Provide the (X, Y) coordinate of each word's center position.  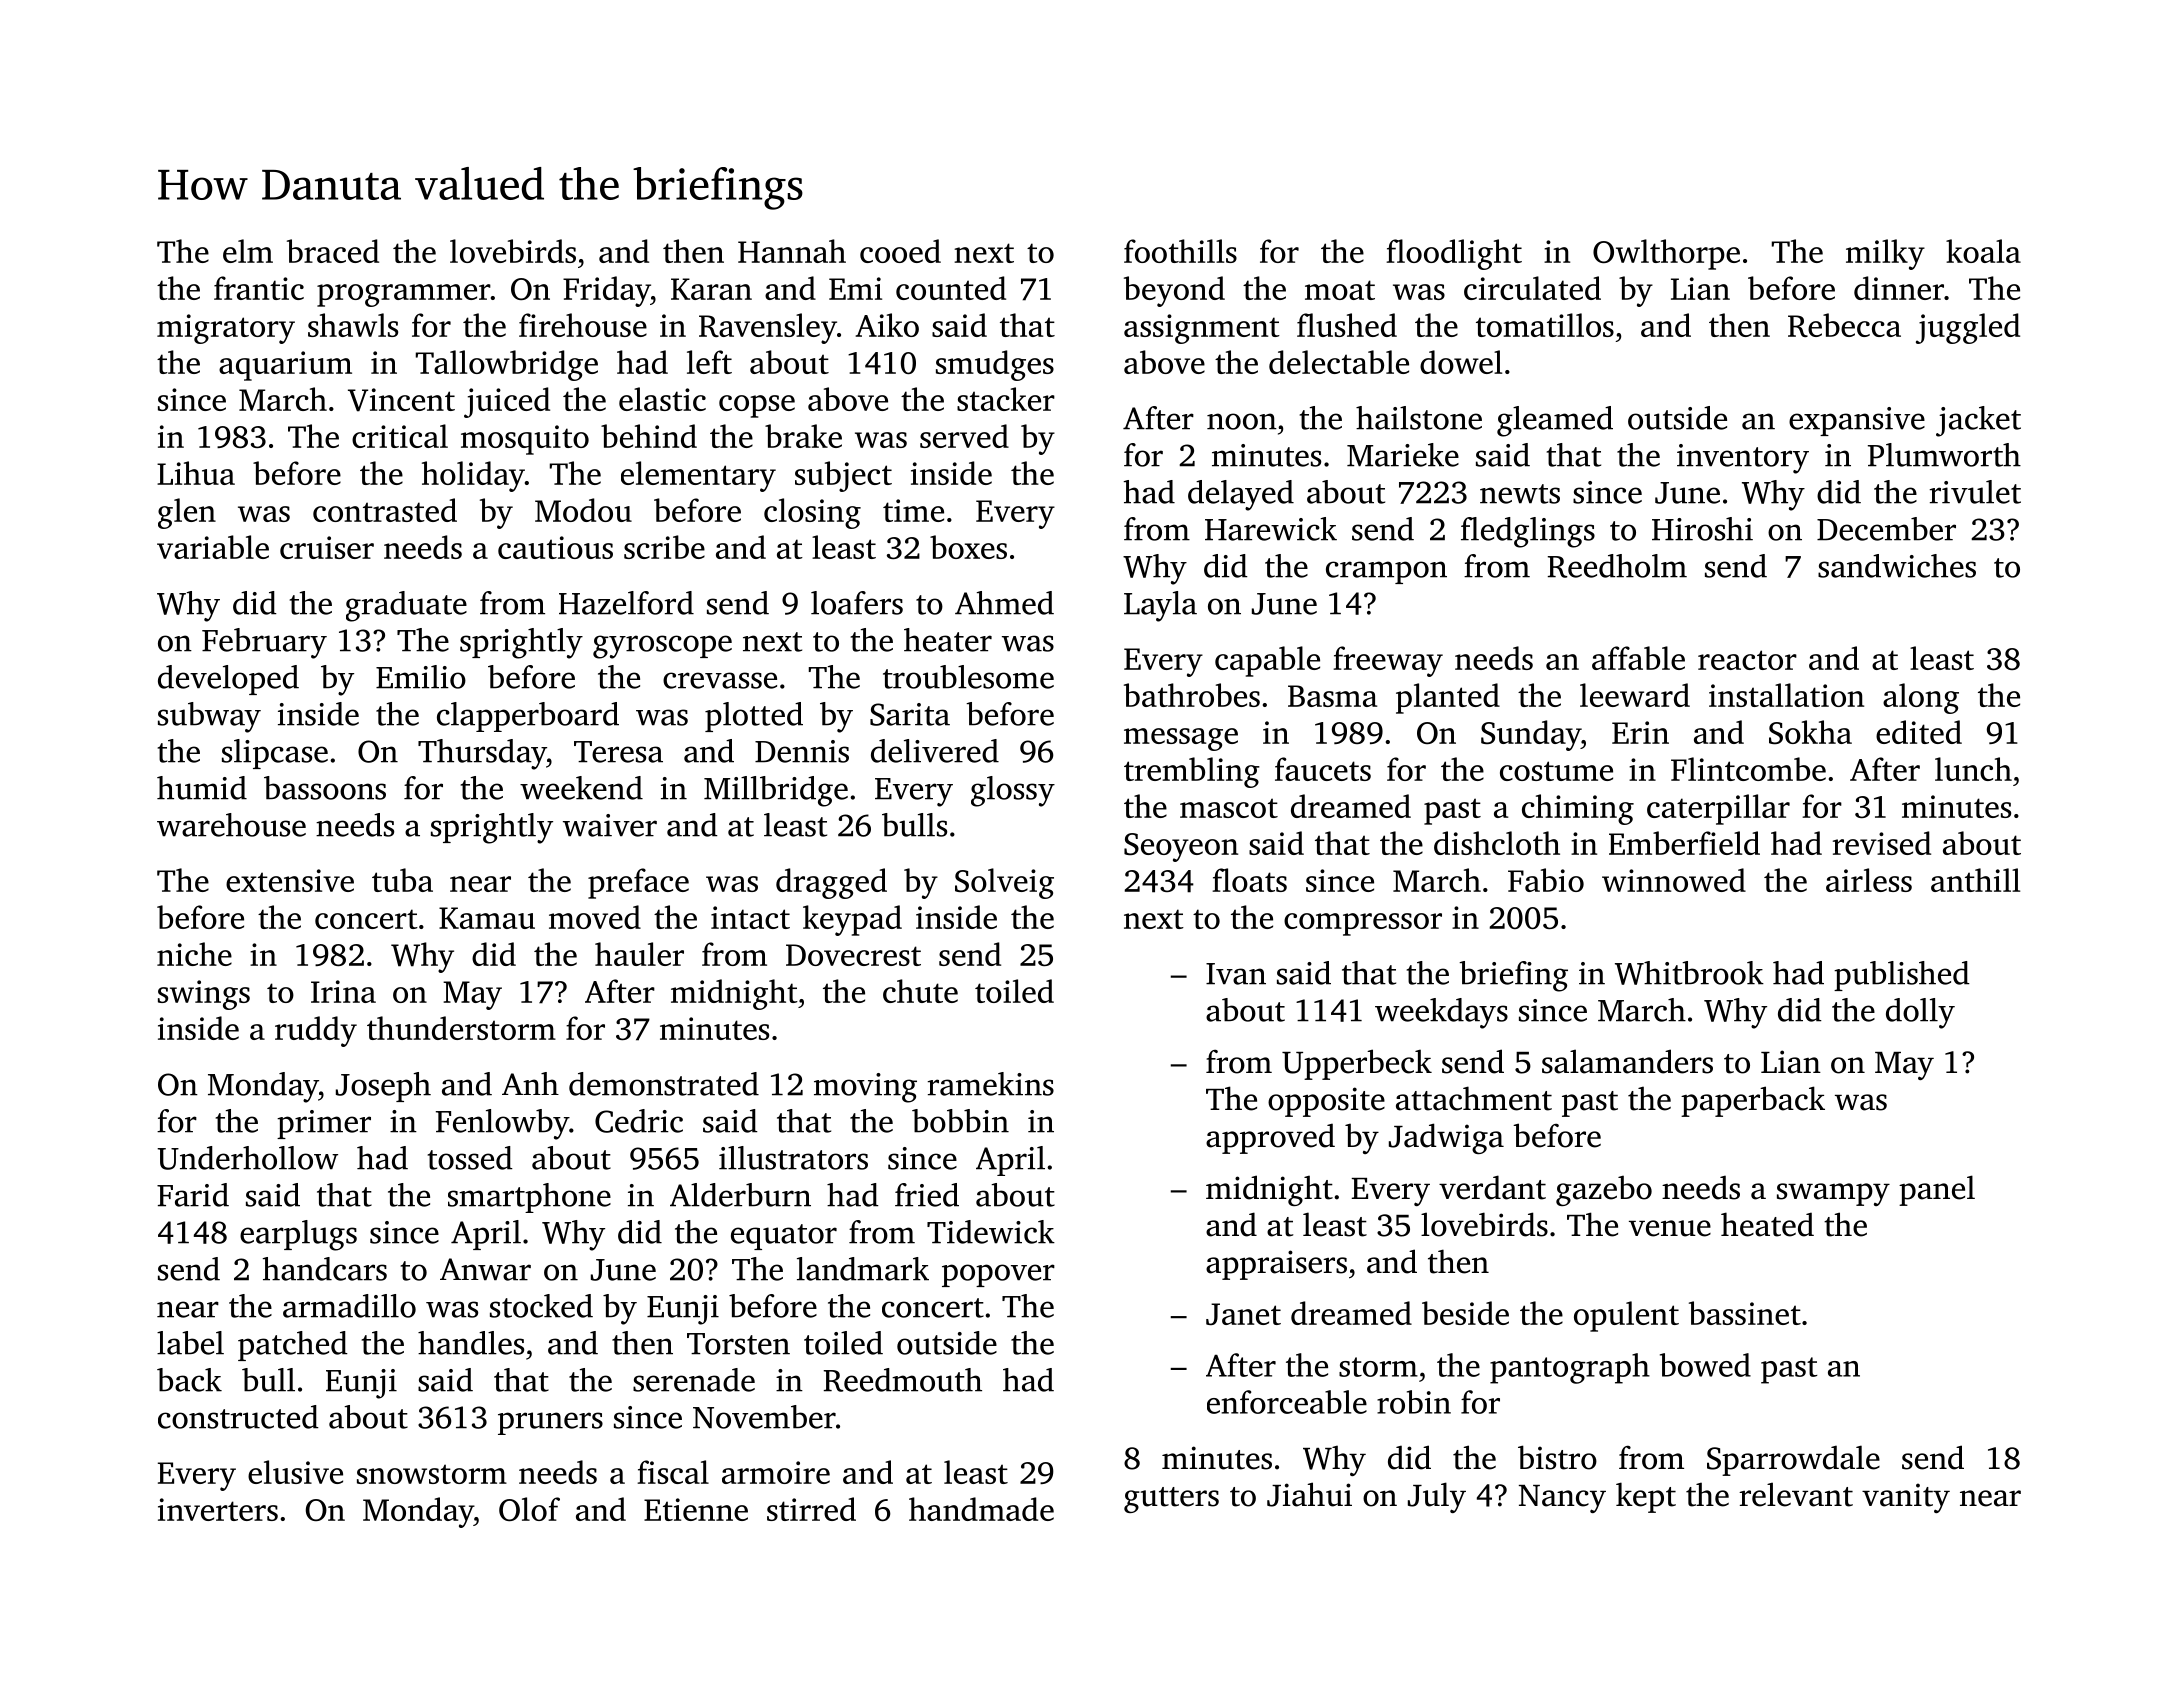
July (1437, 1497)
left (709, 362)
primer (324, 1124)
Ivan (1236, 974)
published (1902, 976)
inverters (218, 1509)
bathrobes (1192, 695)
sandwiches (1897, 566)
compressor (1363, 924)
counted (951, 288)
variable (213, 547)
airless (1869, 880)
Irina (343, 991)
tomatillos (1545, 325)
